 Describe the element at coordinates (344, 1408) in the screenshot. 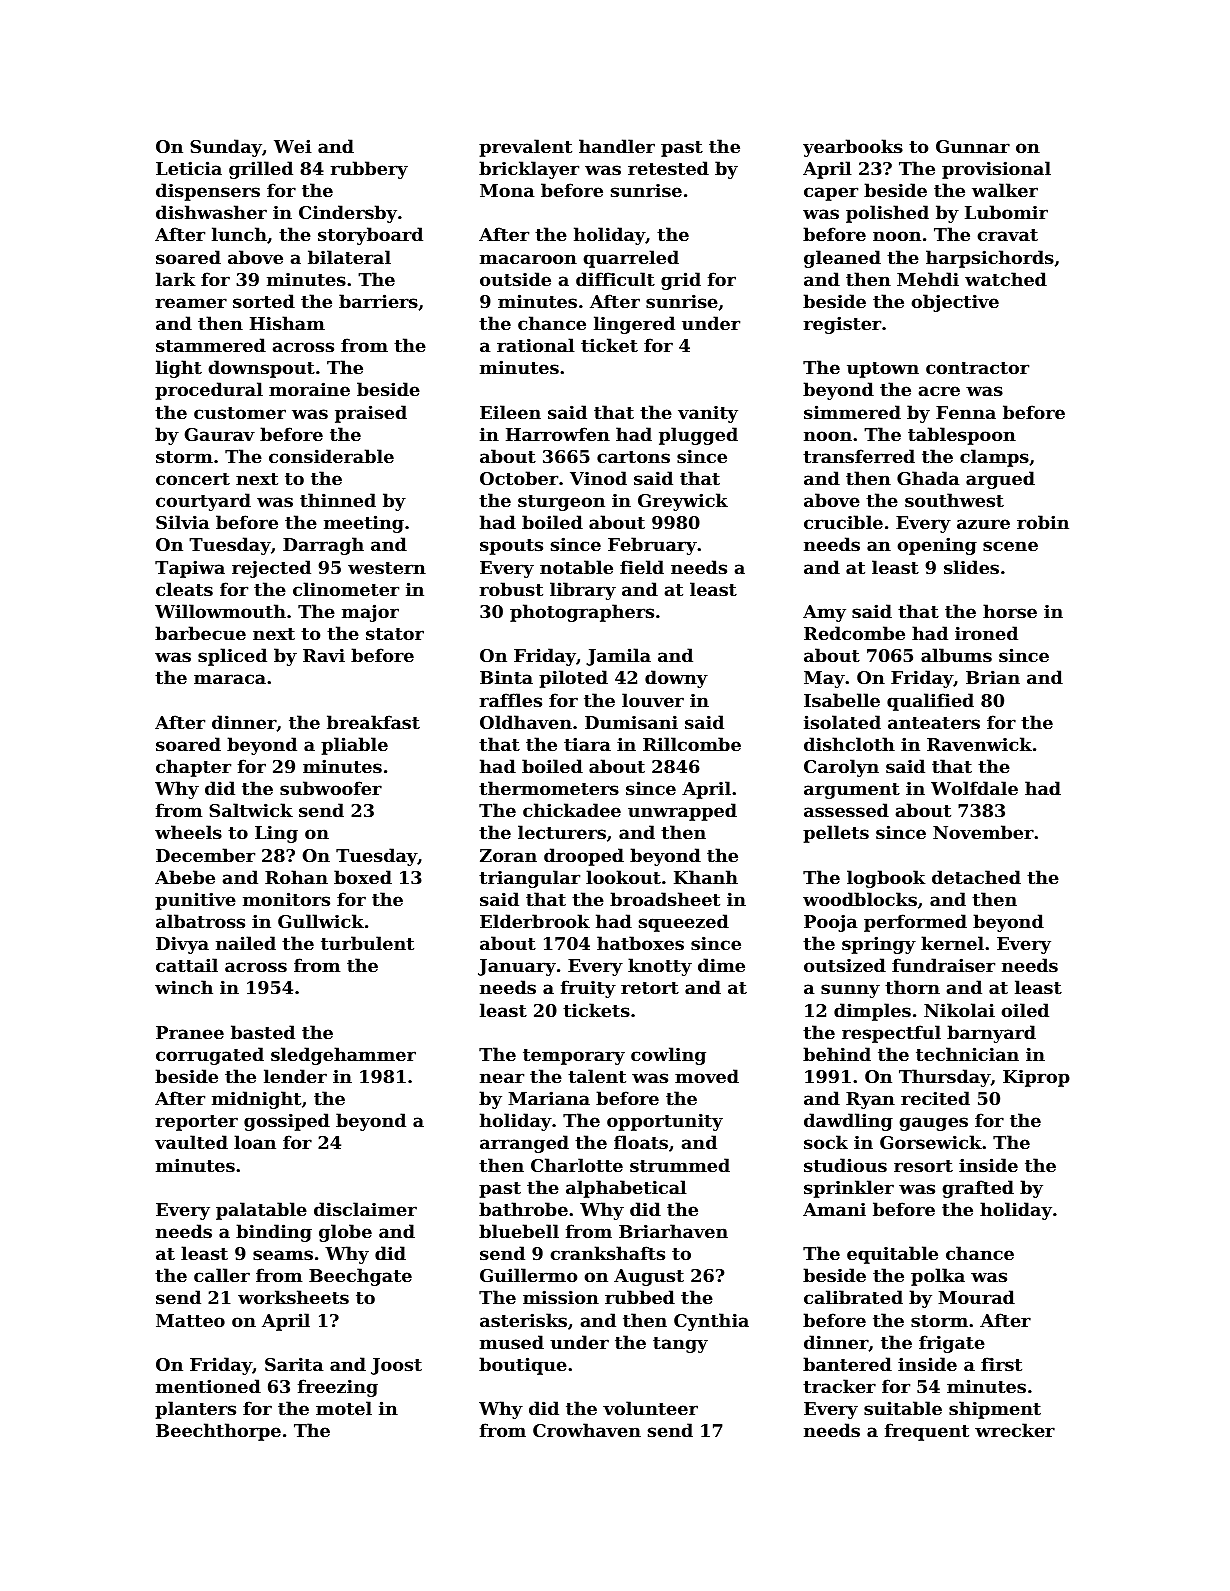

I see `motel` at that location.
